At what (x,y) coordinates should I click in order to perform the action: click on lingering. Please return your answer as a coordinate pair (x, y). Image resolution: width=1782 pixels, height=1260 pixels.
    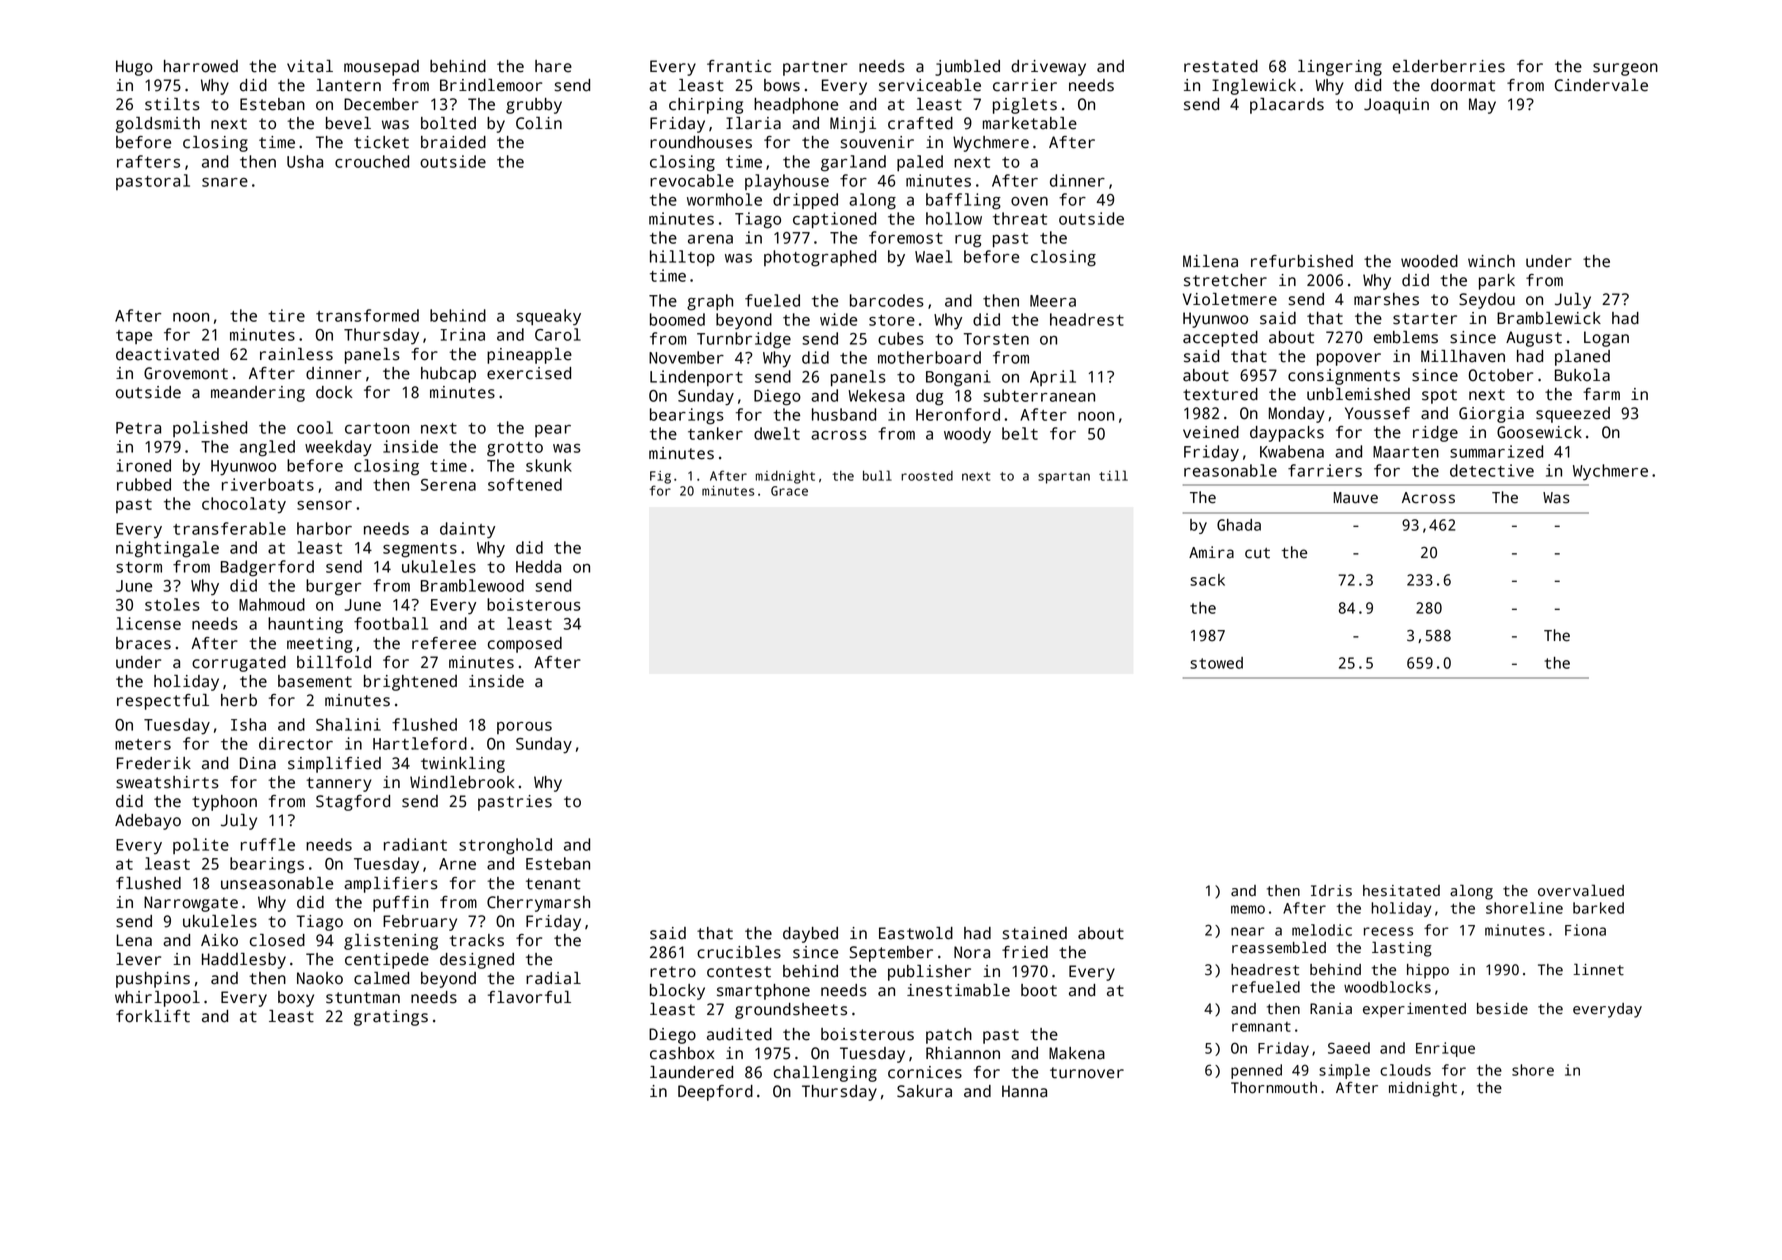
    Looking at the image, I should click on (1340, 68).
